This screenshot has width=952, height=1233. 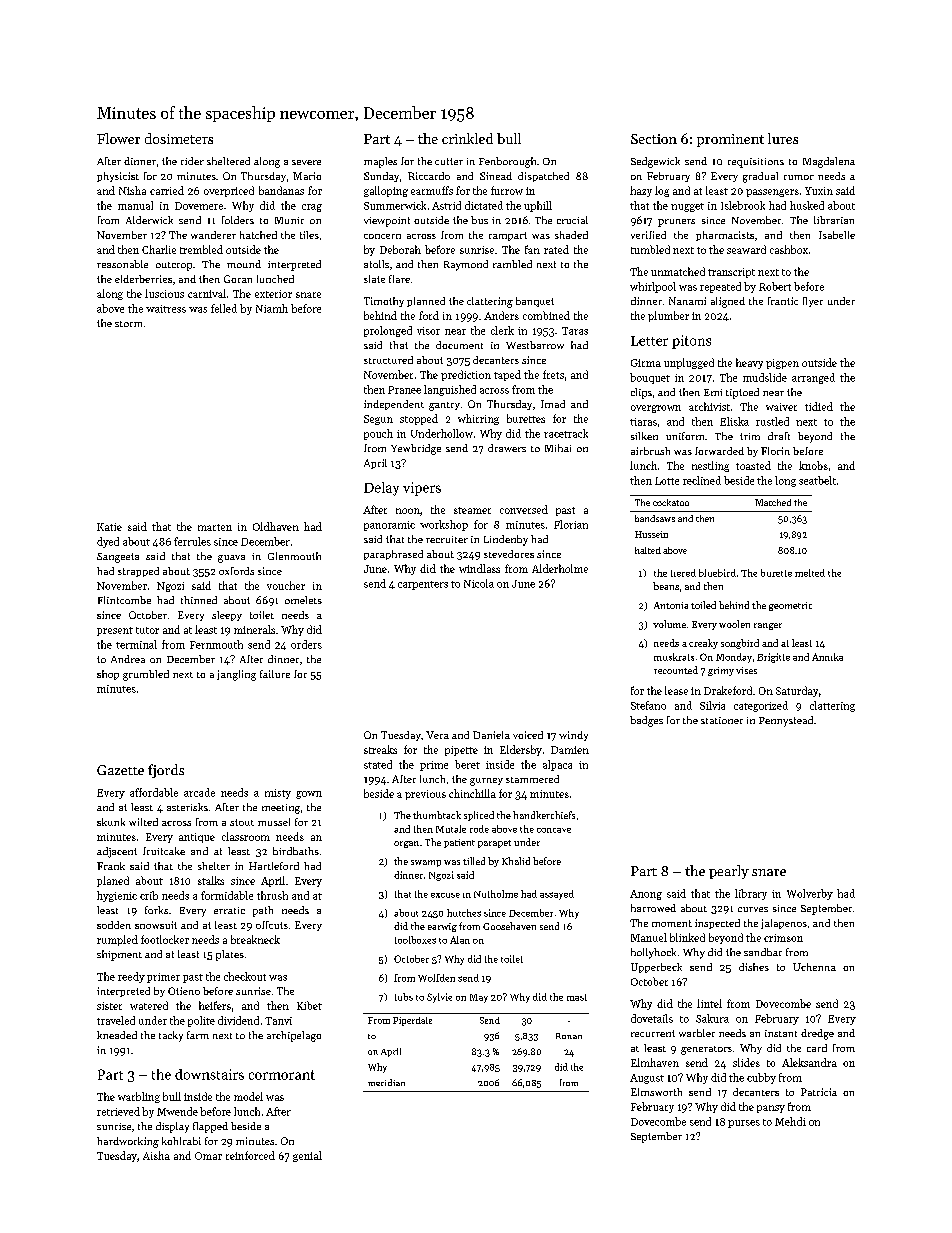 What do you see at coordinates (273, 294) in the screenshot?
I see `exterior` at bounding box center [273, 294].
